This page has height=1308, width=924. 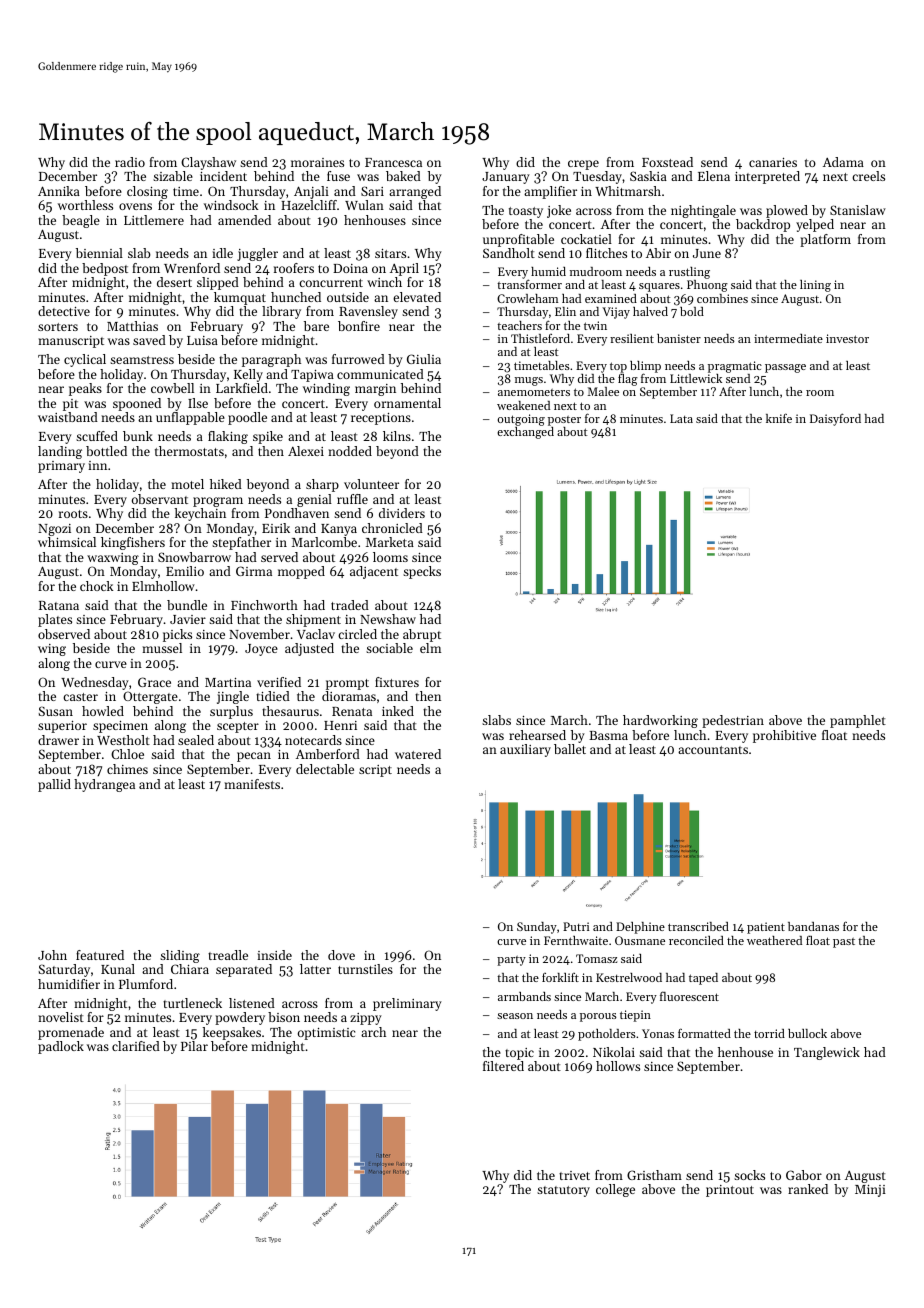 What do you see at coordinates (248, 375) in the page?
I see `Kelly` at bounding box center [248, 375].
